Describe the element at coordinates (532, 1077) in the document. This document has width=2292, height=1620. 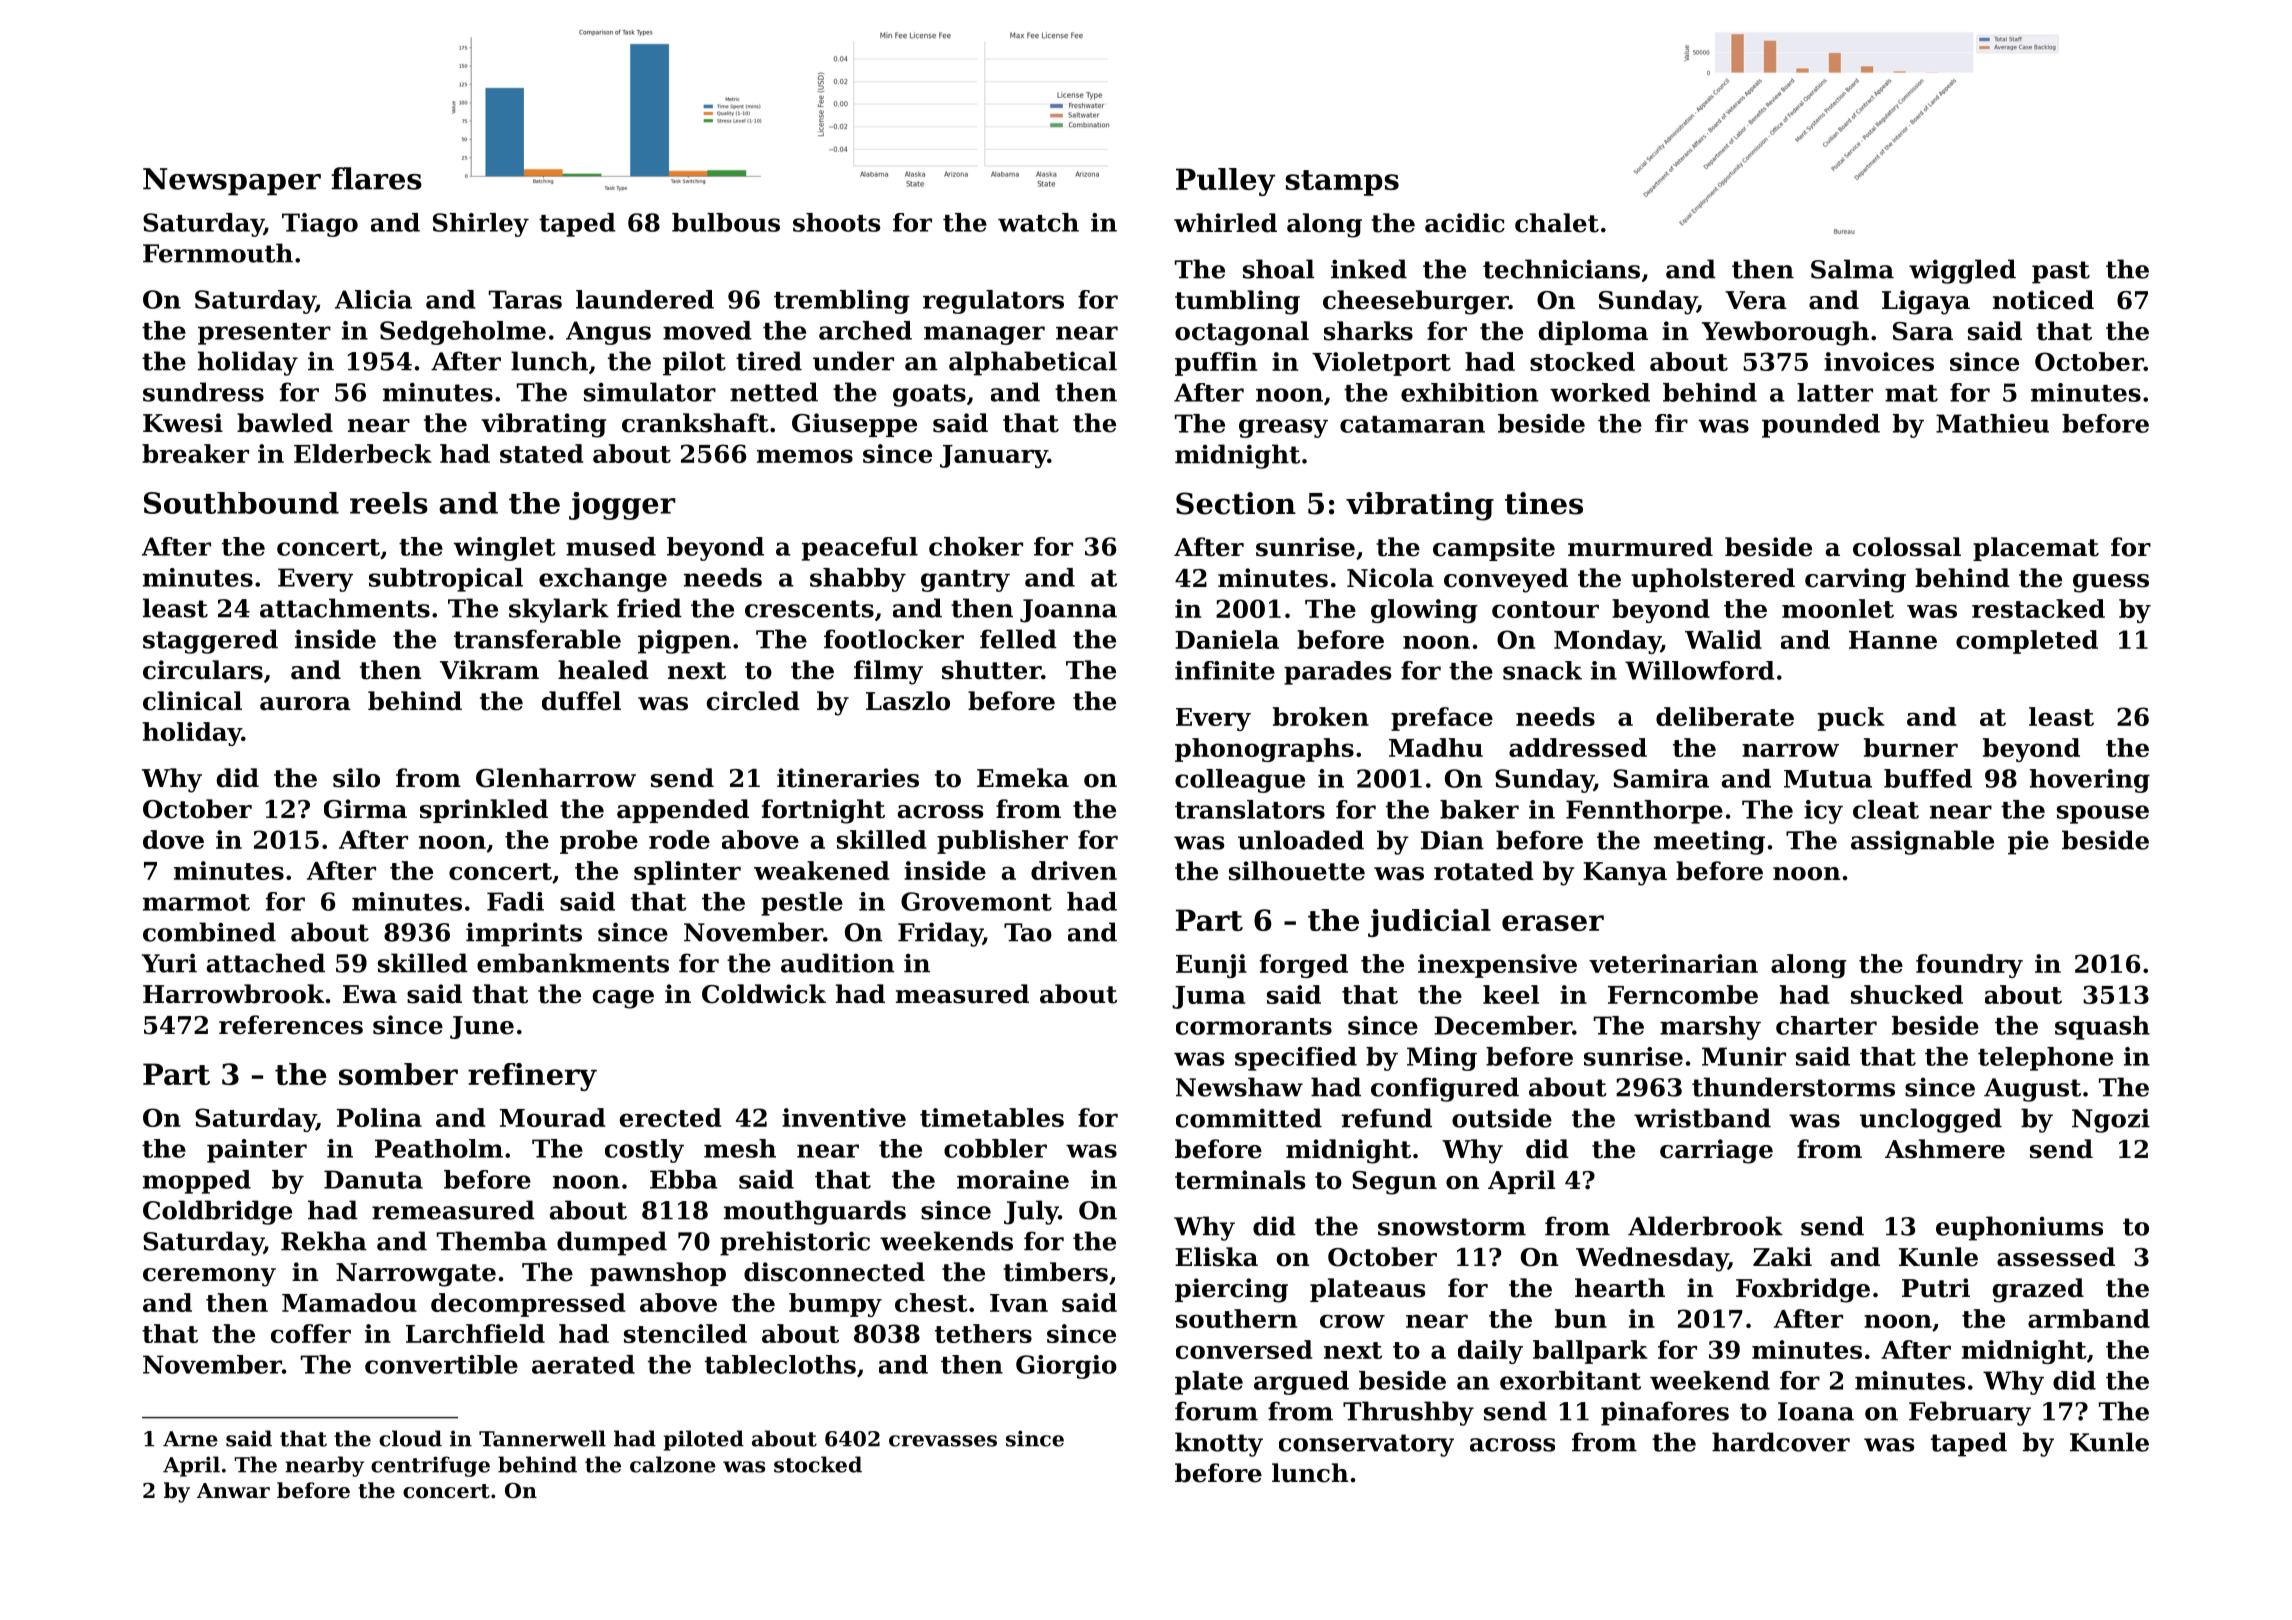
I see `refinery` at that location.
